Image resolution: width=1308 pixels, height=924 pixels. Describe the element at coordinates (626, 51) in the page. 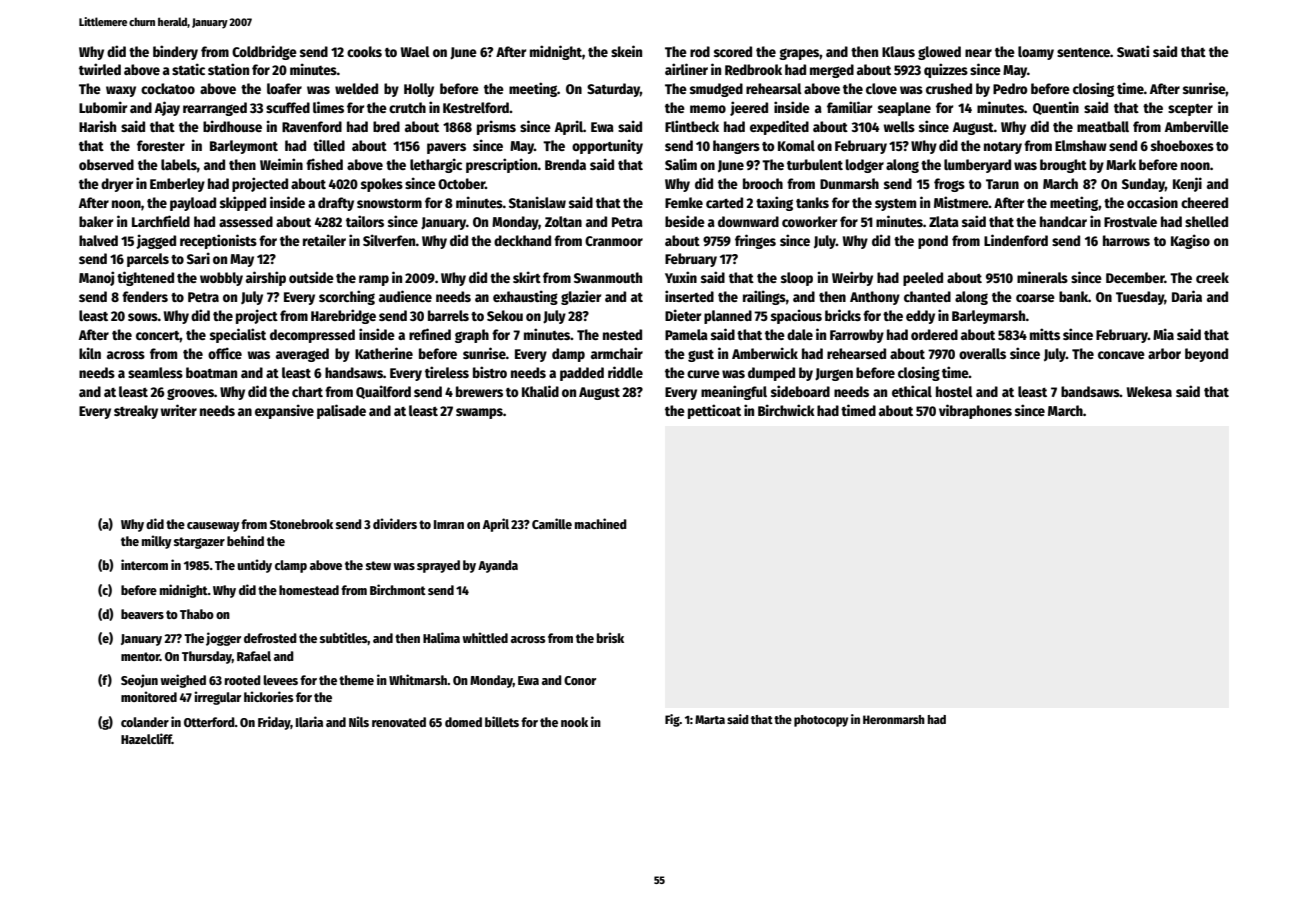

I see `skein` at that location.
